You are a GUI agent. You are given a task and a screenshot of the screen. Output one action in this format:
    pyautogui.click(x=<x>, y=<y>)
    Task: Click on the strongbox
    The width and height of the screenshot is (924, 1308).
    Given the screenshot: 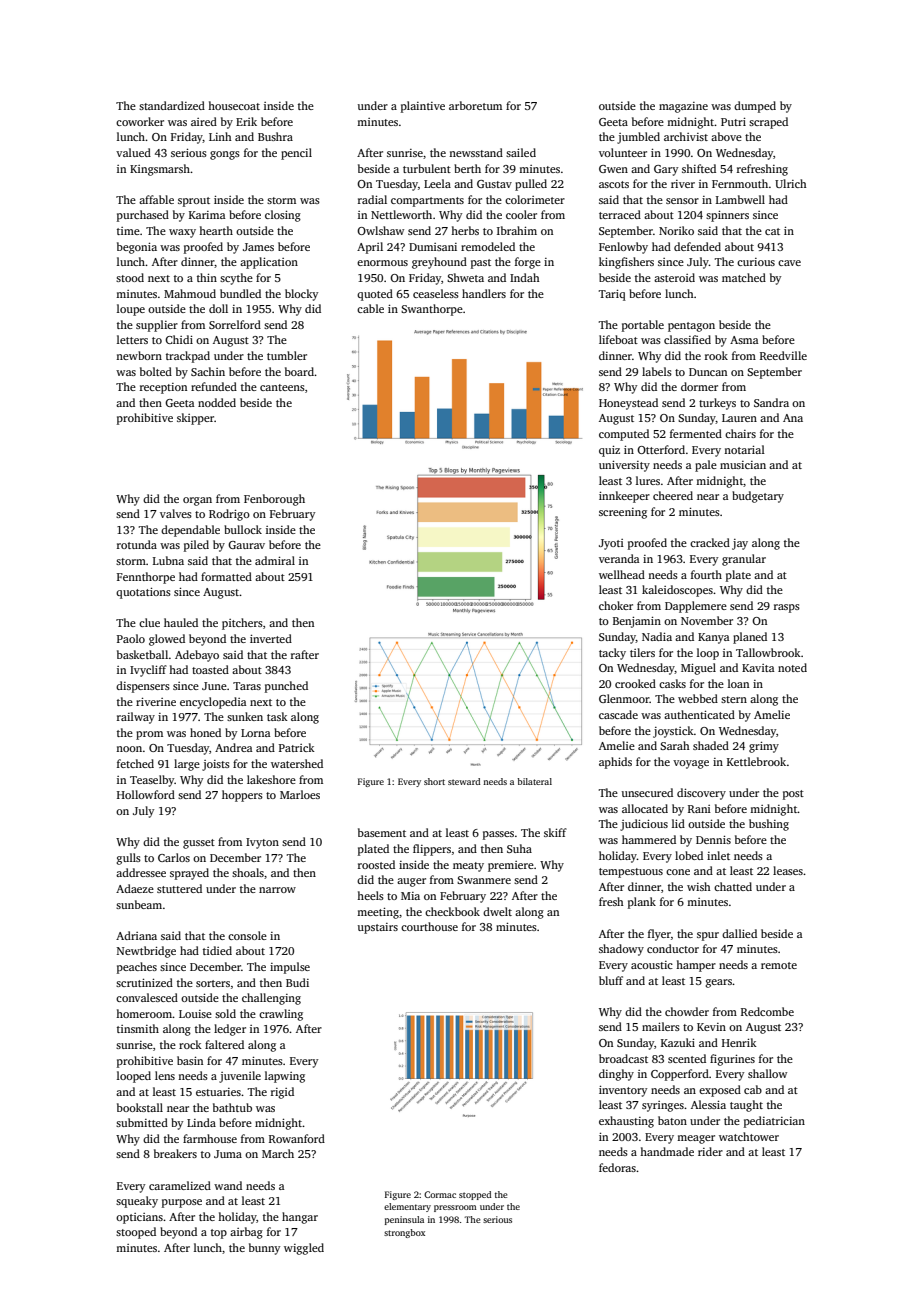 What is the action you would take?
    pyautogui.click(x=404, y=1233)
